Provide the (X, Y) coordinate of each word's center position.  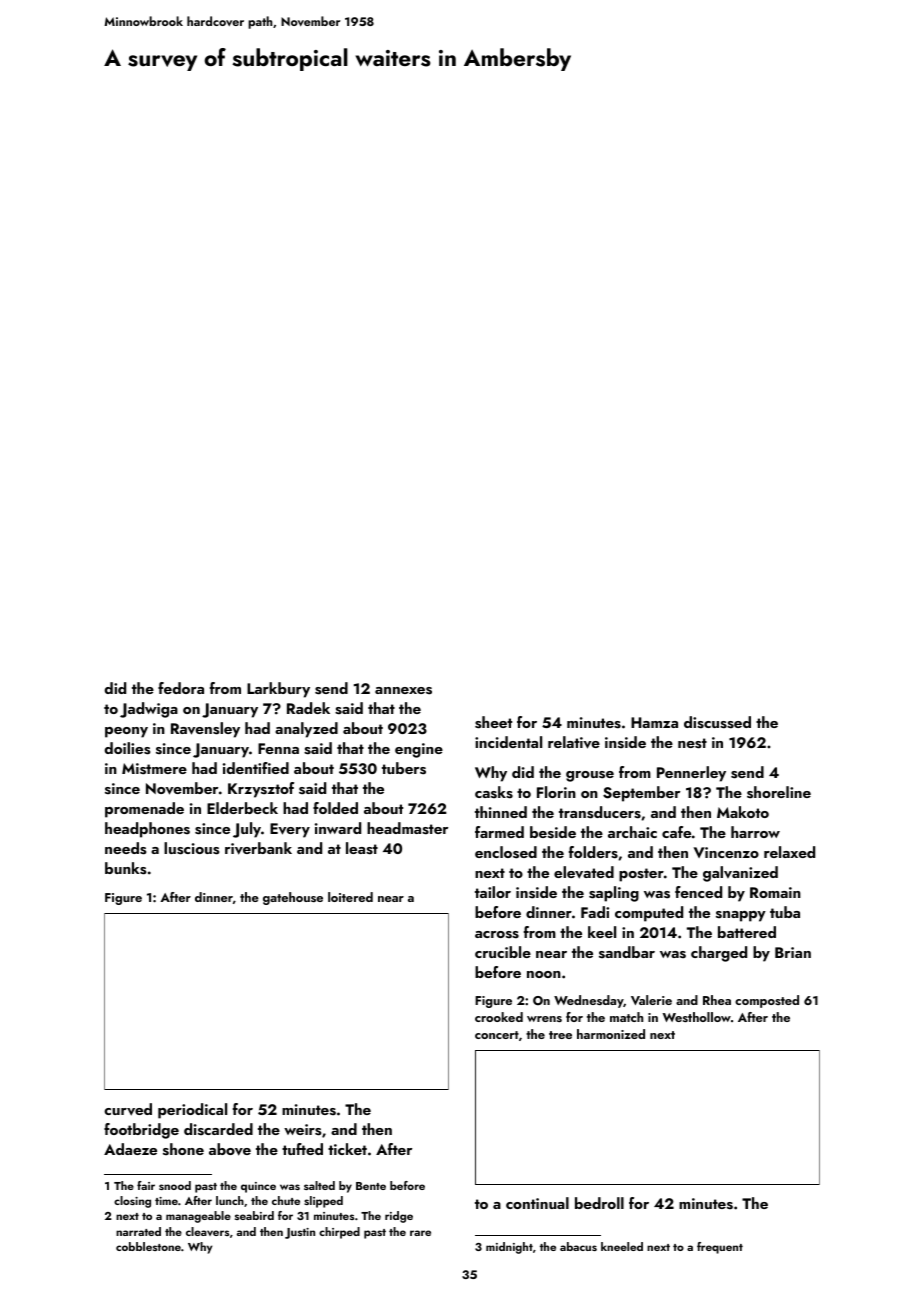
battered (747, 932)
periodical (192, 1111)
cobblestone (148, 1246)
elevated (584, 872)
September (641, 794)
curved (128, 1109)
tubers (404, 768)
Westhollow (697, 1017)
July (247, 830)
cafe (676, 832)
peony (126, 732)
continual (537, 1203)
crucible (503, 952)
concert (497, 1035)
